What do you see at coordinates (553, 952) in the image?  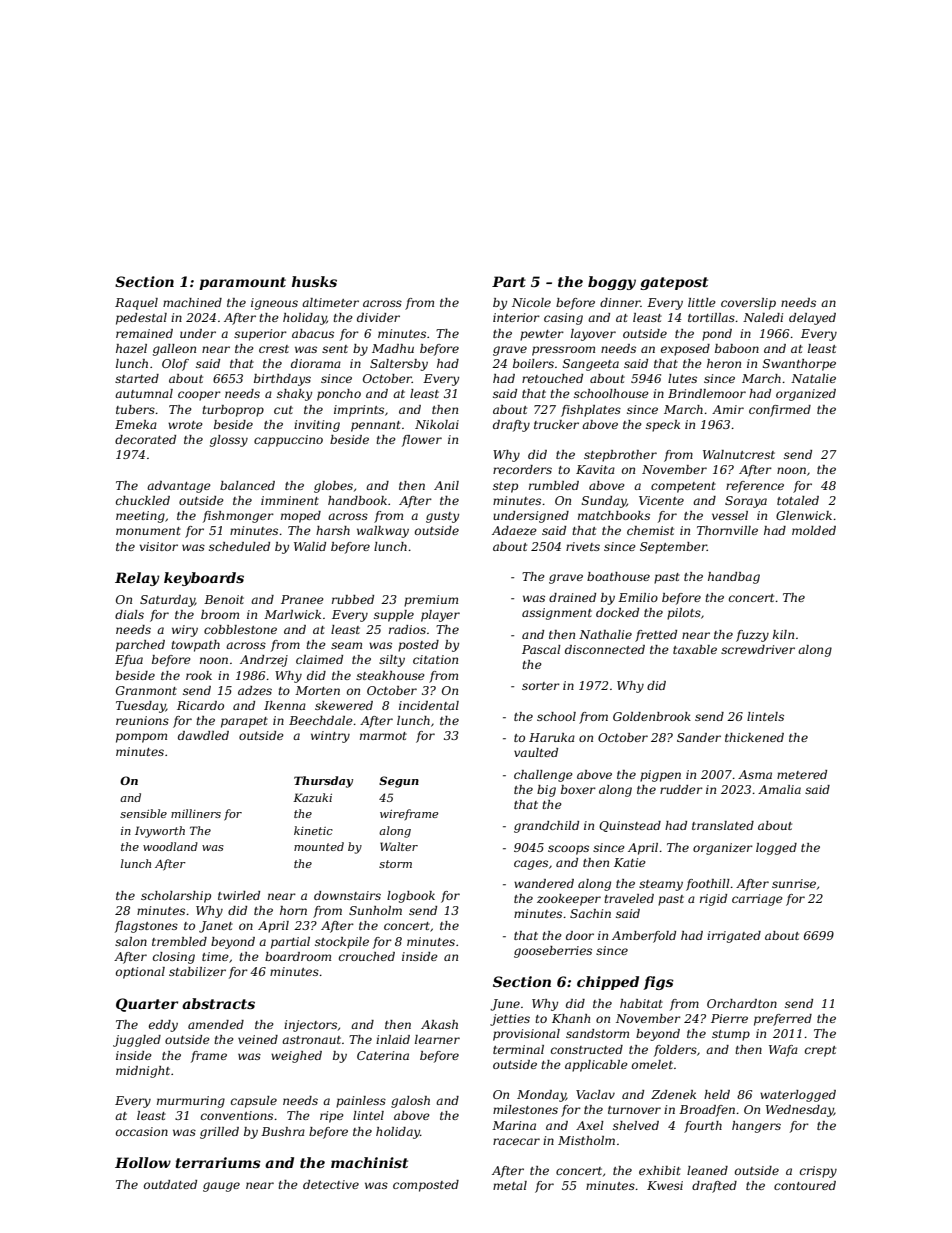 I see `gooseberries` at bounding box center [553, 952].
